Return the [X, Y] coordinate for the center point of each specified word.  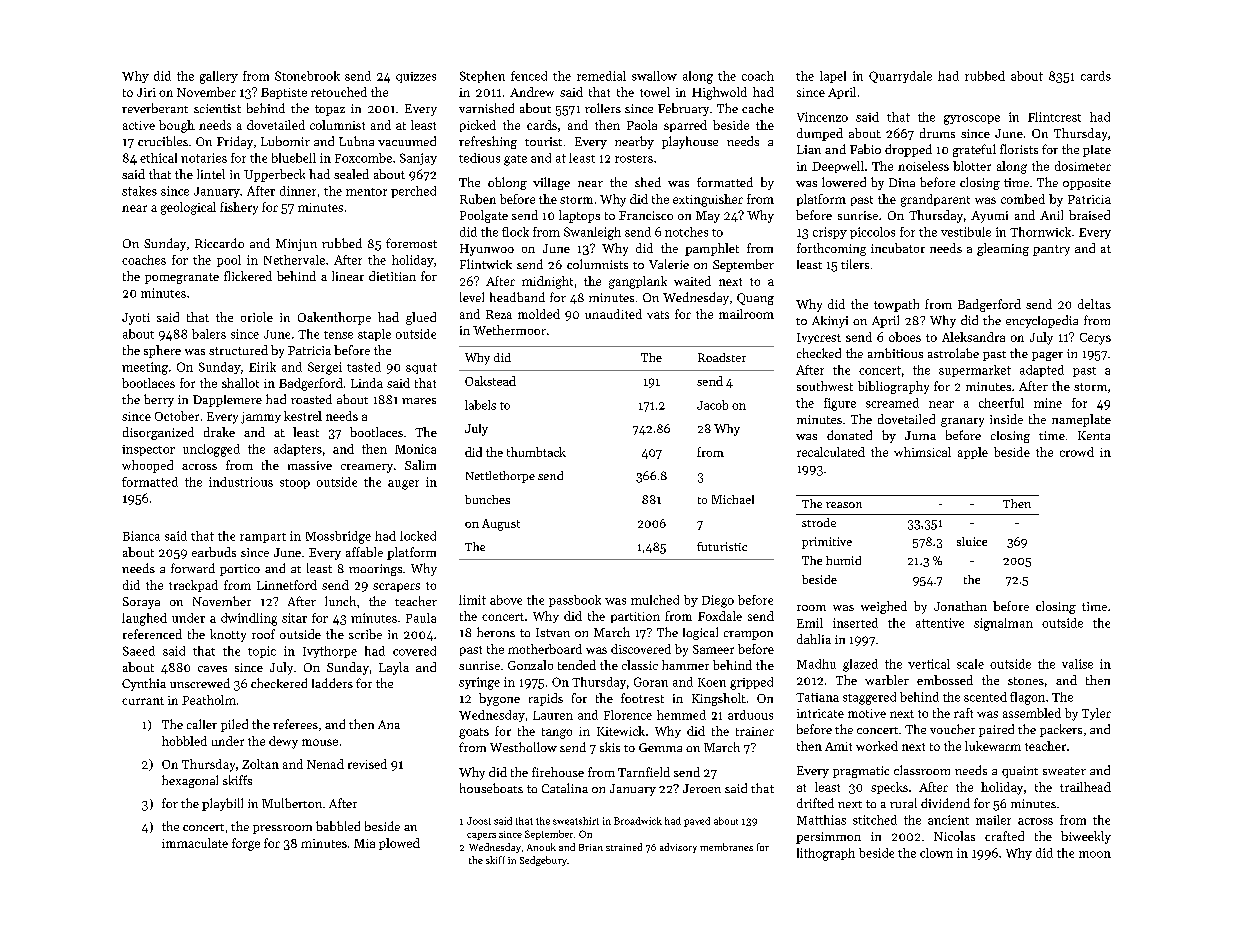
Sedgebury [543, 861]
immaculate [195, 843]
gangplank [638, 282]
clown [936, 853]
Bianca [141, 536]
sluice [972, 541]
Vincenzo [822, 117]
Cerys [1095, 339]
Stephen [482, 77]
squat [421, 368]
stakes [139, 191]
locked [418, 536]
